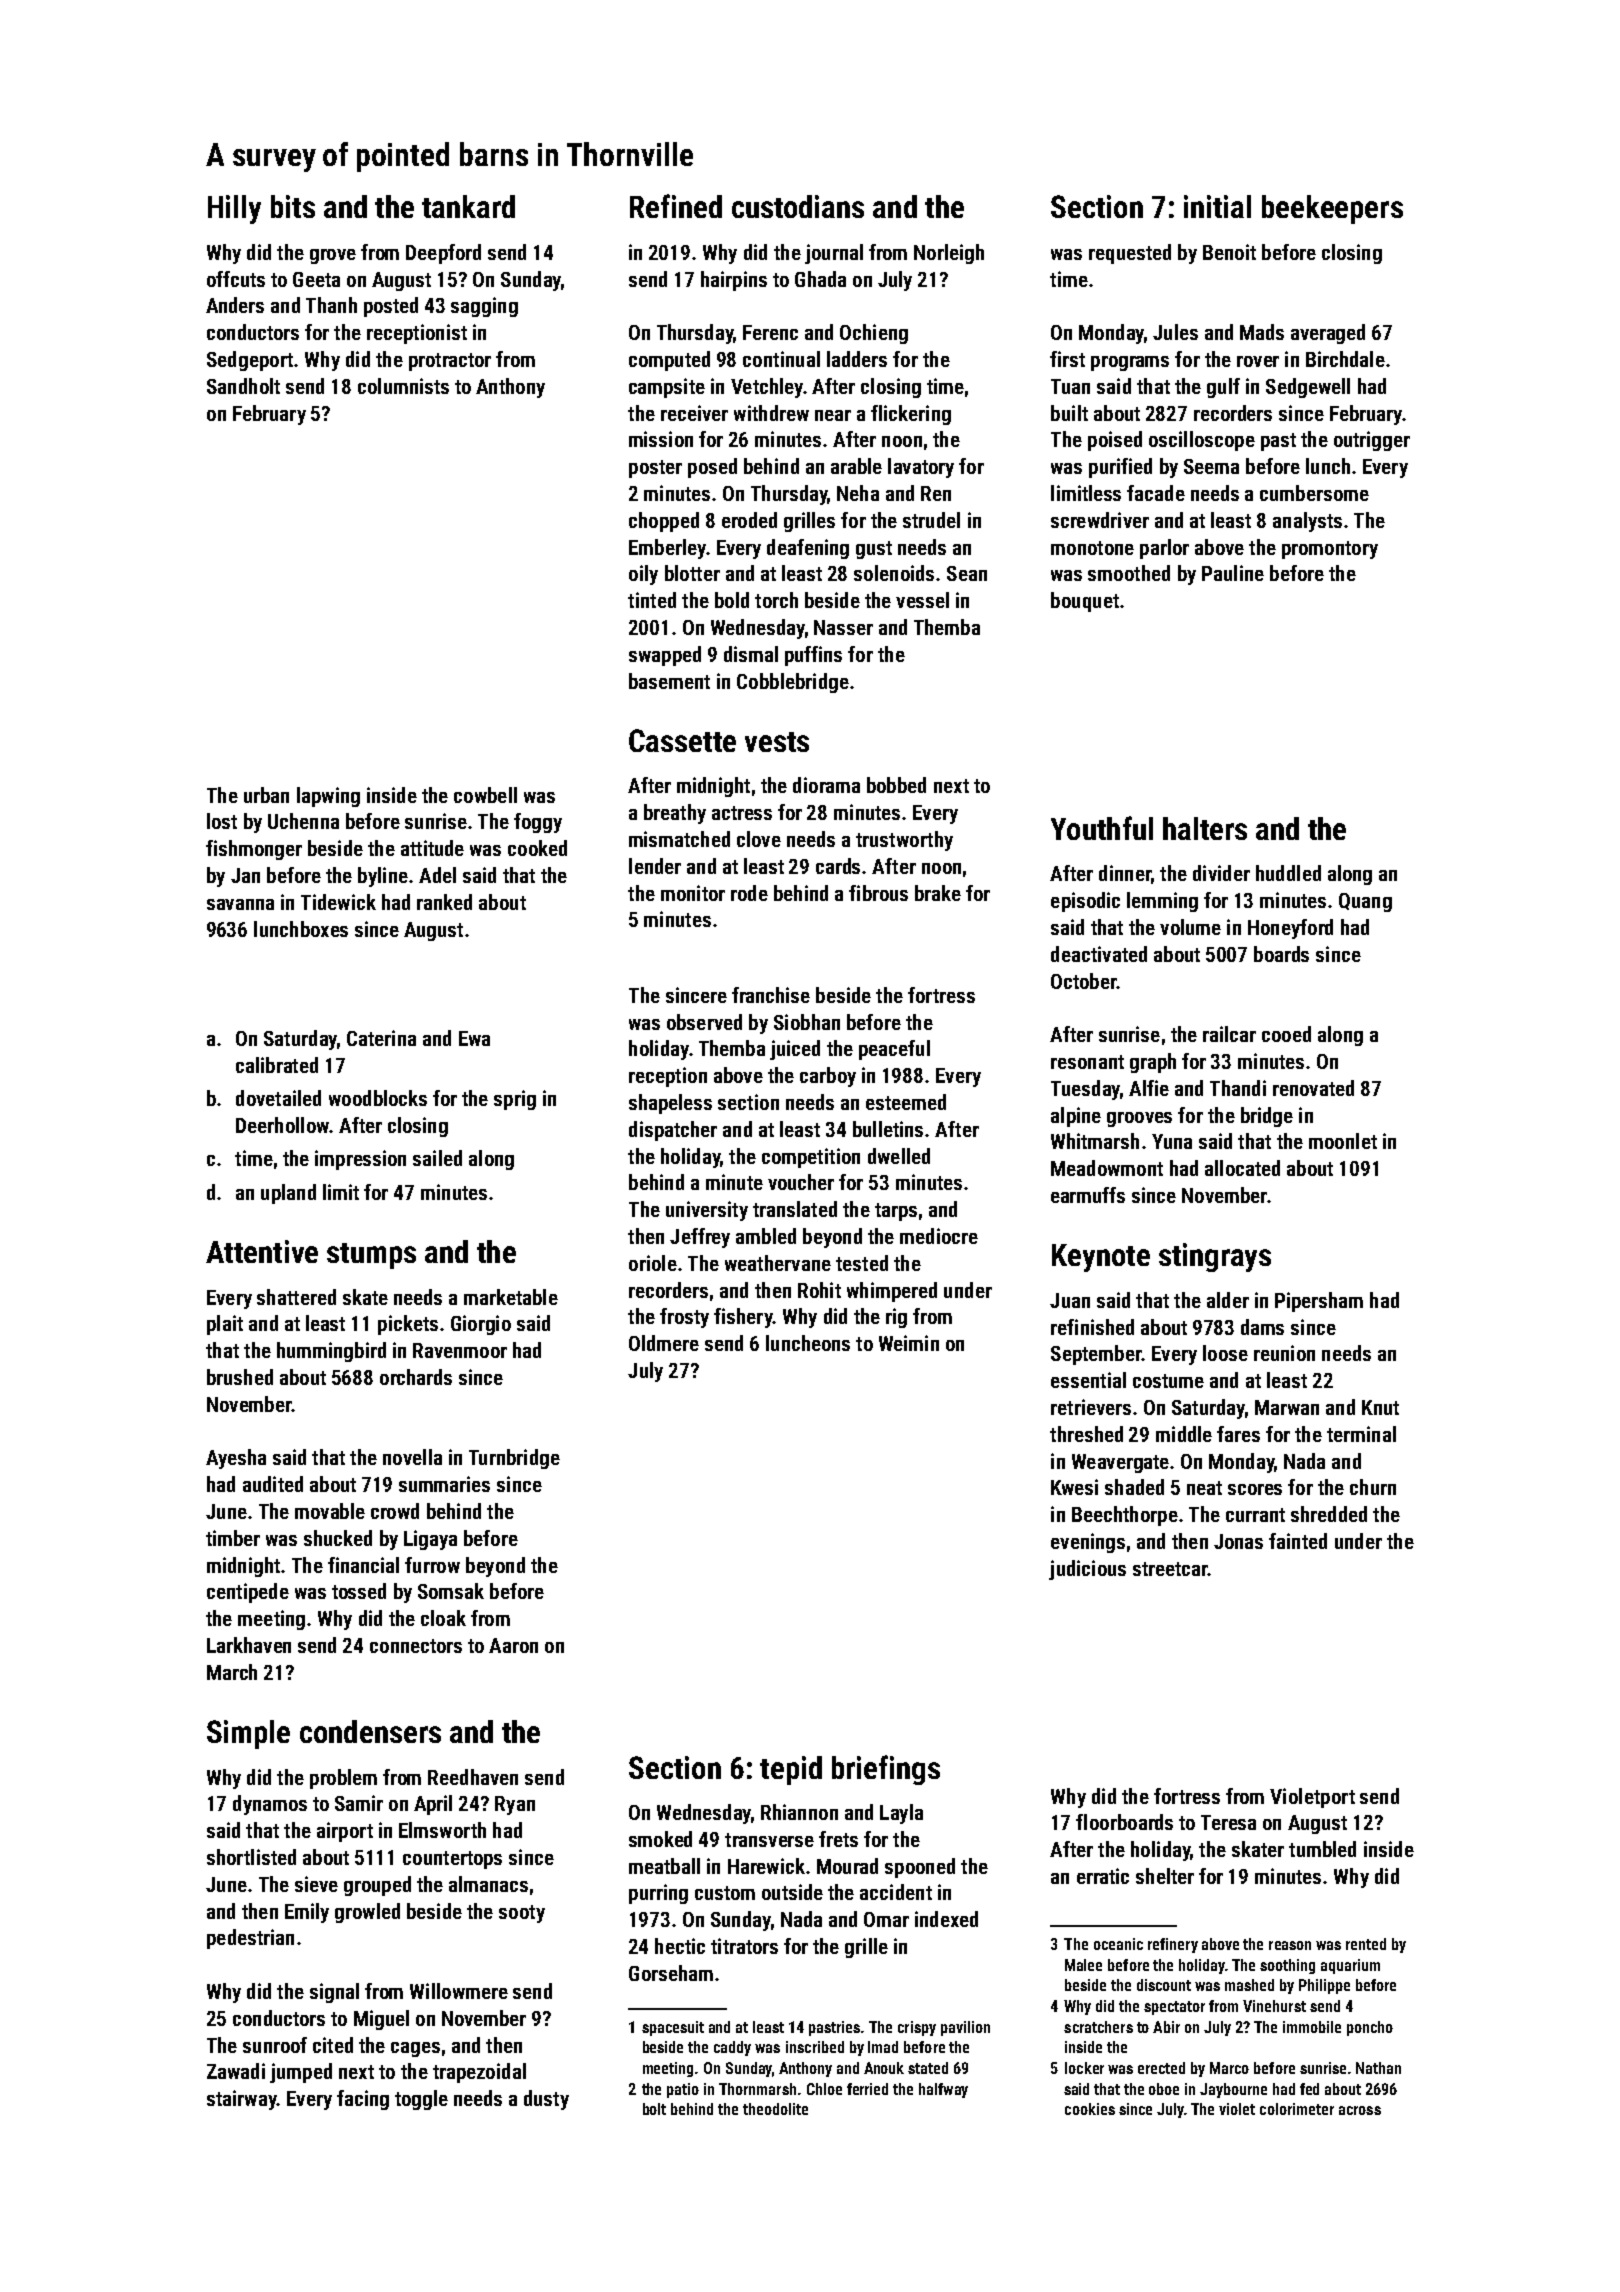  What do you see at coordinates (1350, 1966) in the document?
I see `aquarium` at bounding box center [1350, 1966].
